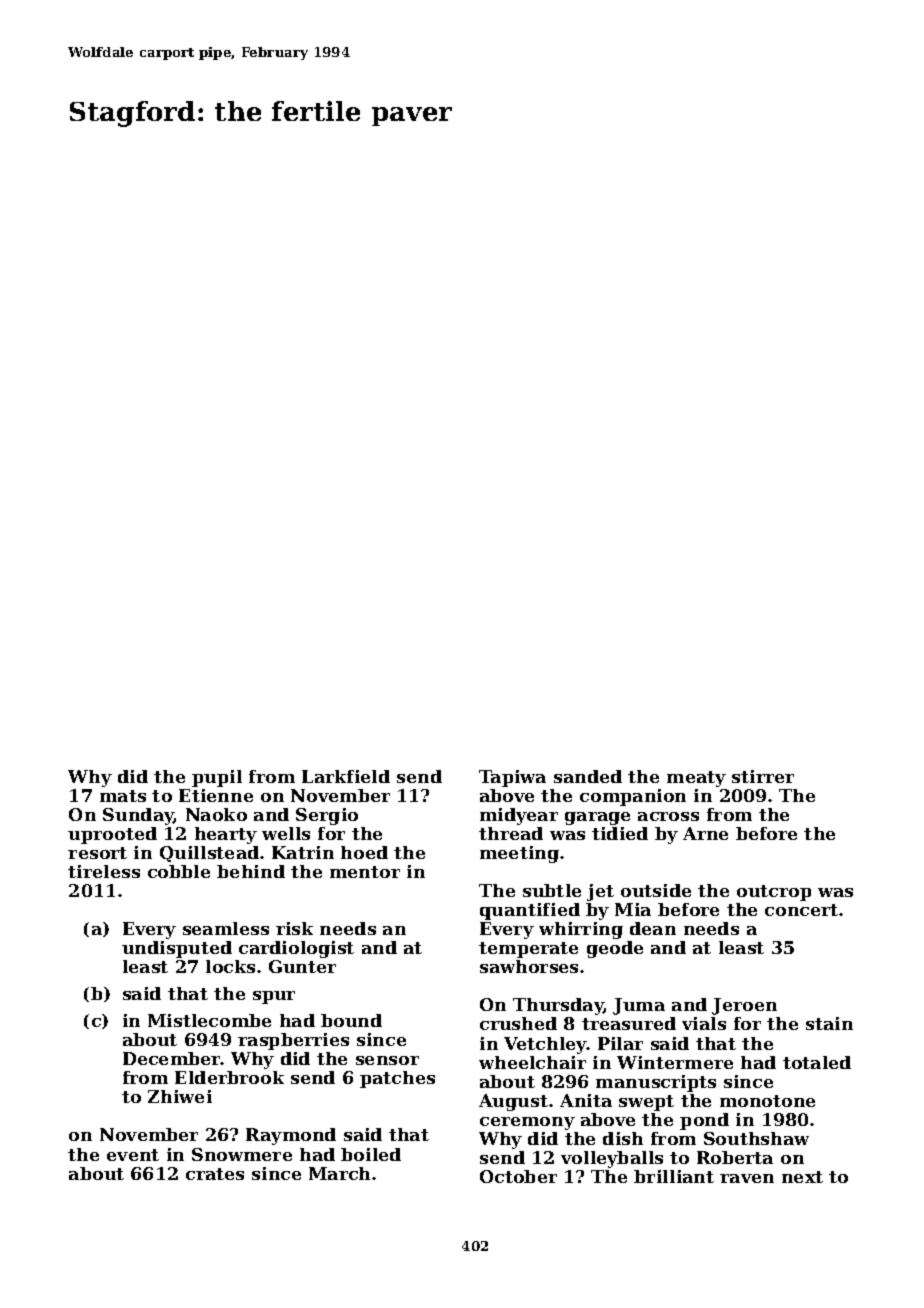 This screenshot has width=924, height=1308. What do you see at coordinates (123, 796) in the screenshot?
I see `mats` at bounding box center [123, 796].
